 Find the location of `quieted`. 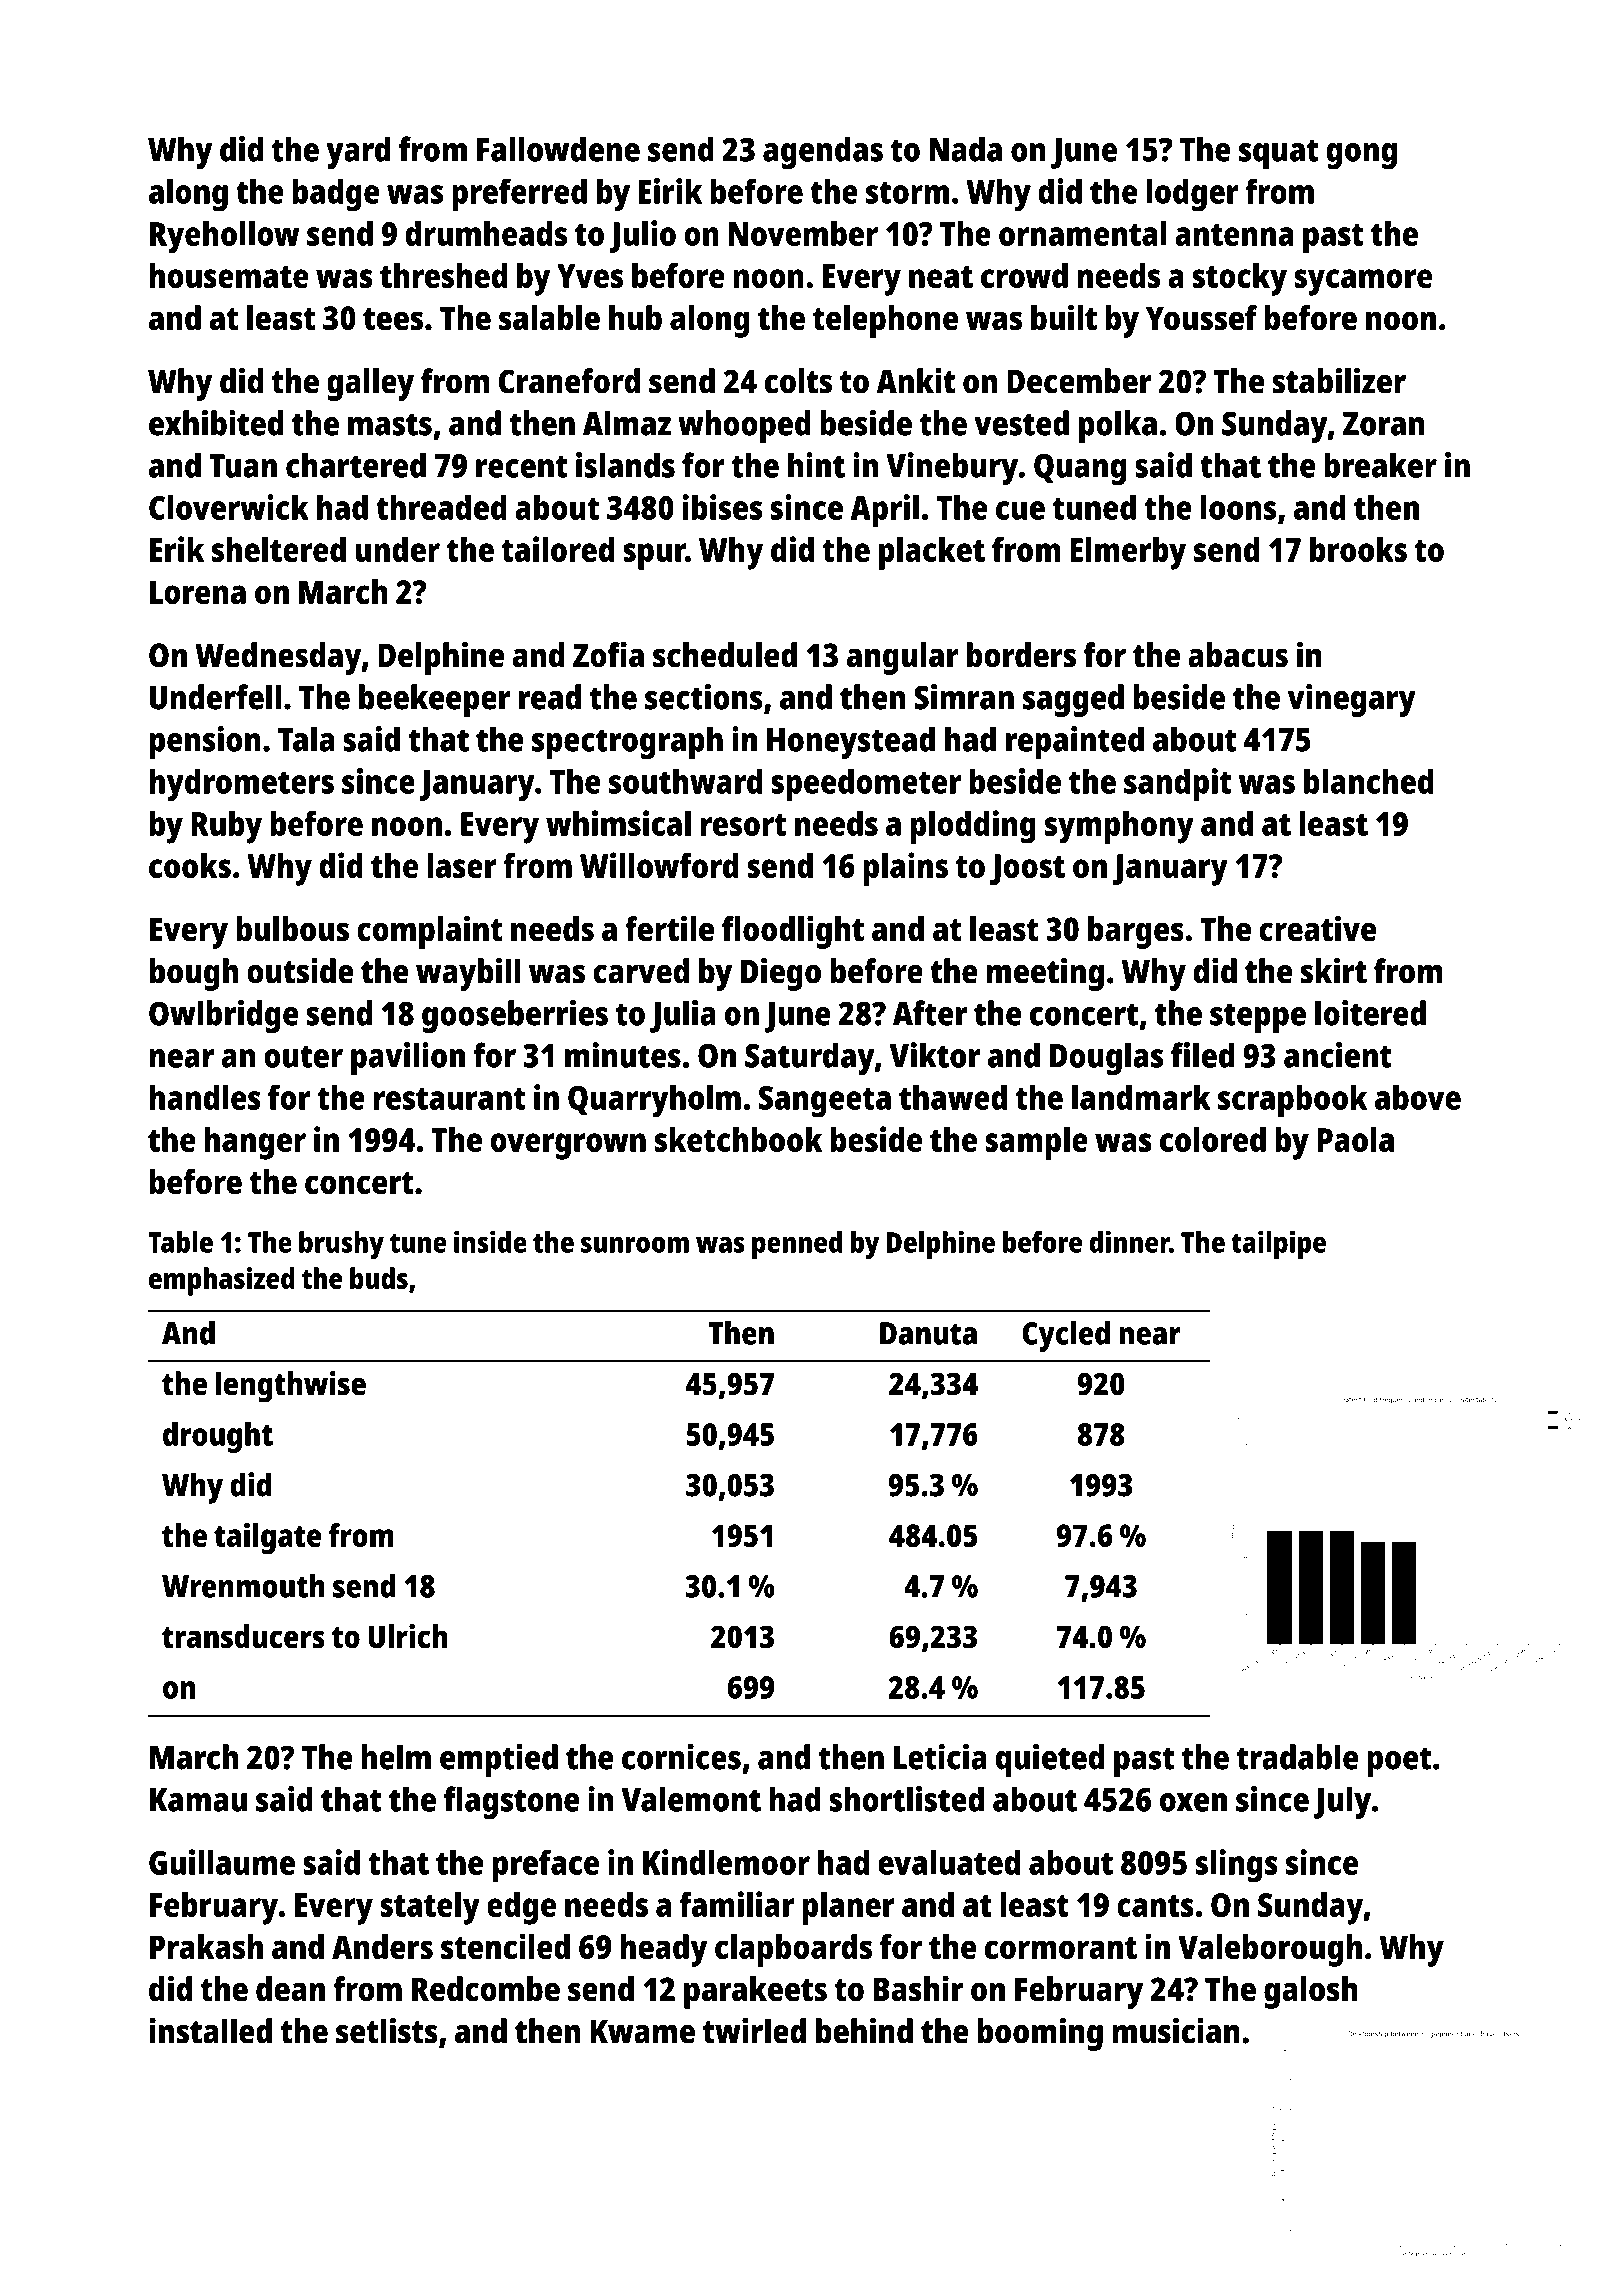

quieted is located at coordinates (1050, 1760).
